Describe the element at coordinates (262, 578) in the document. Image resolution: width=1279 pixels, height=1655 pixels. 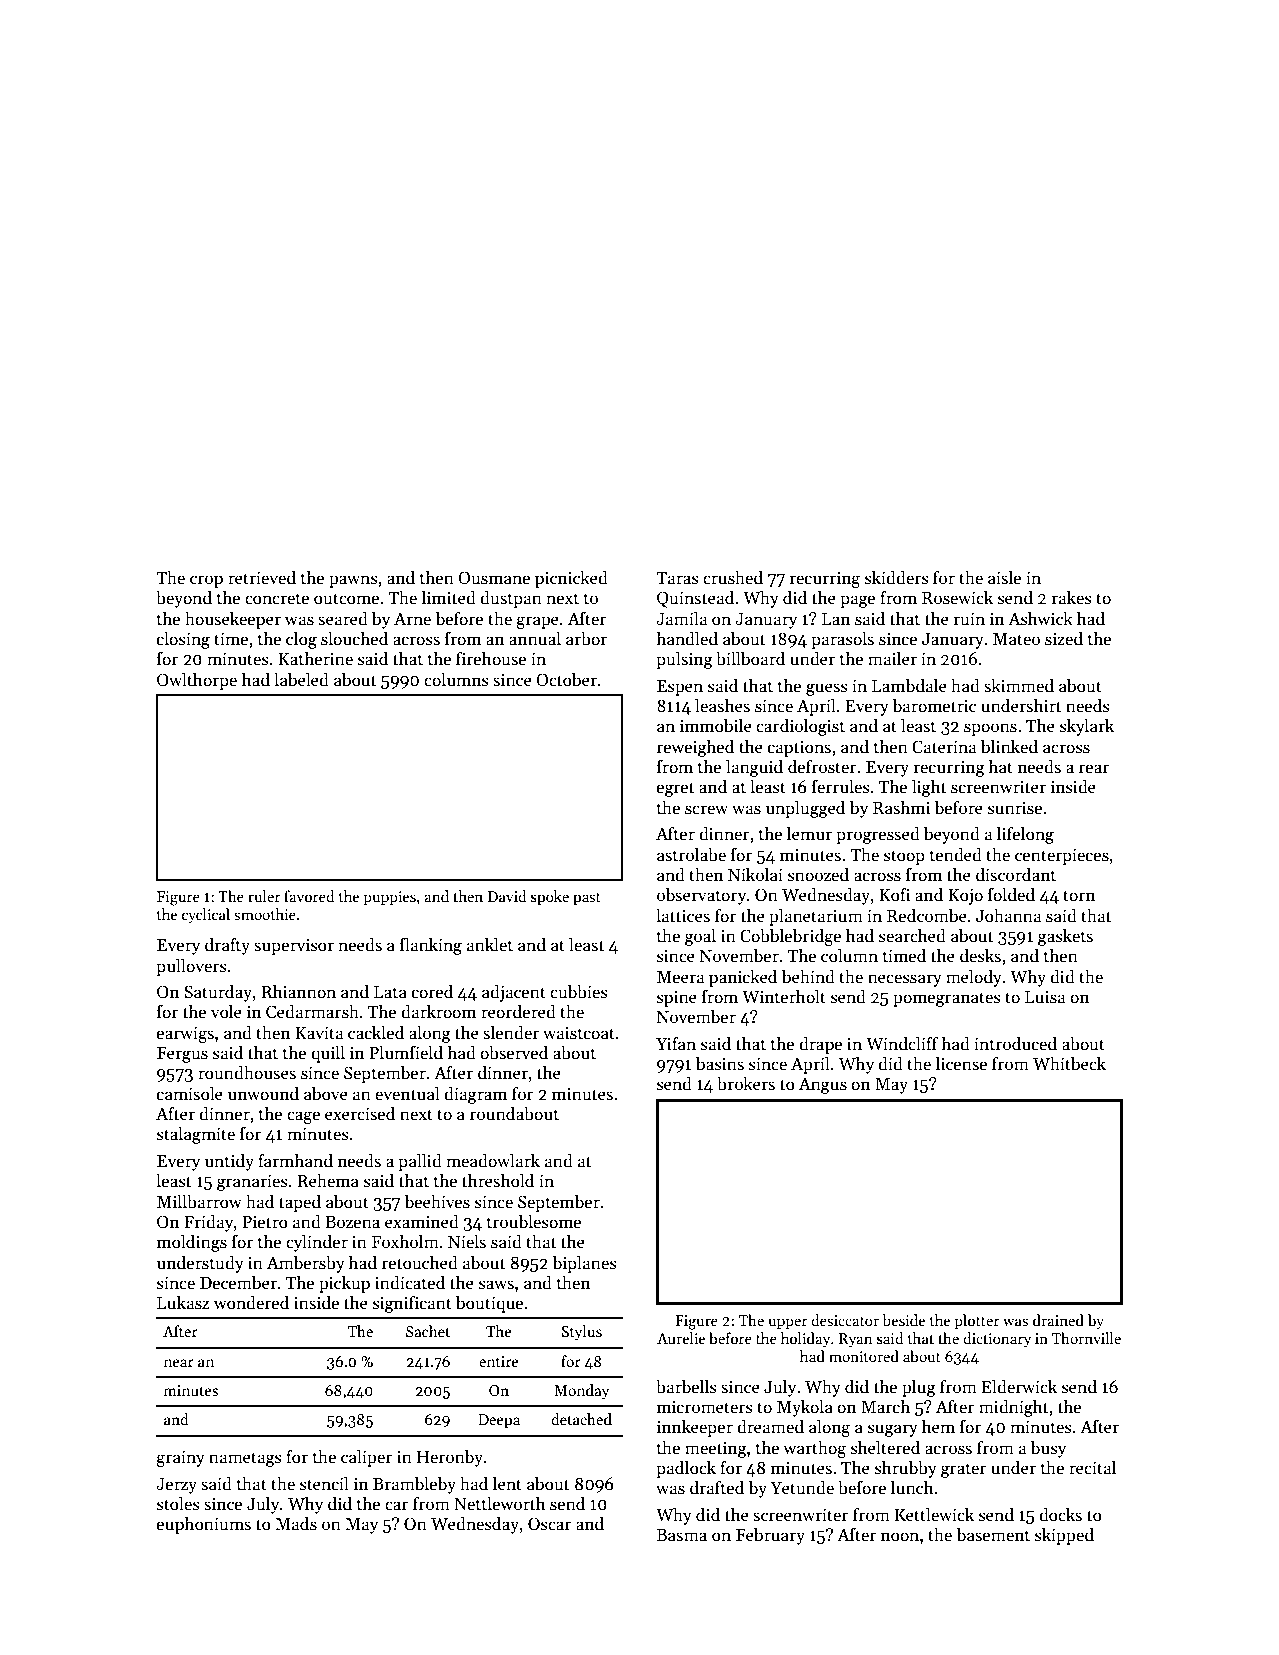
I see `retrieved` at that location.
